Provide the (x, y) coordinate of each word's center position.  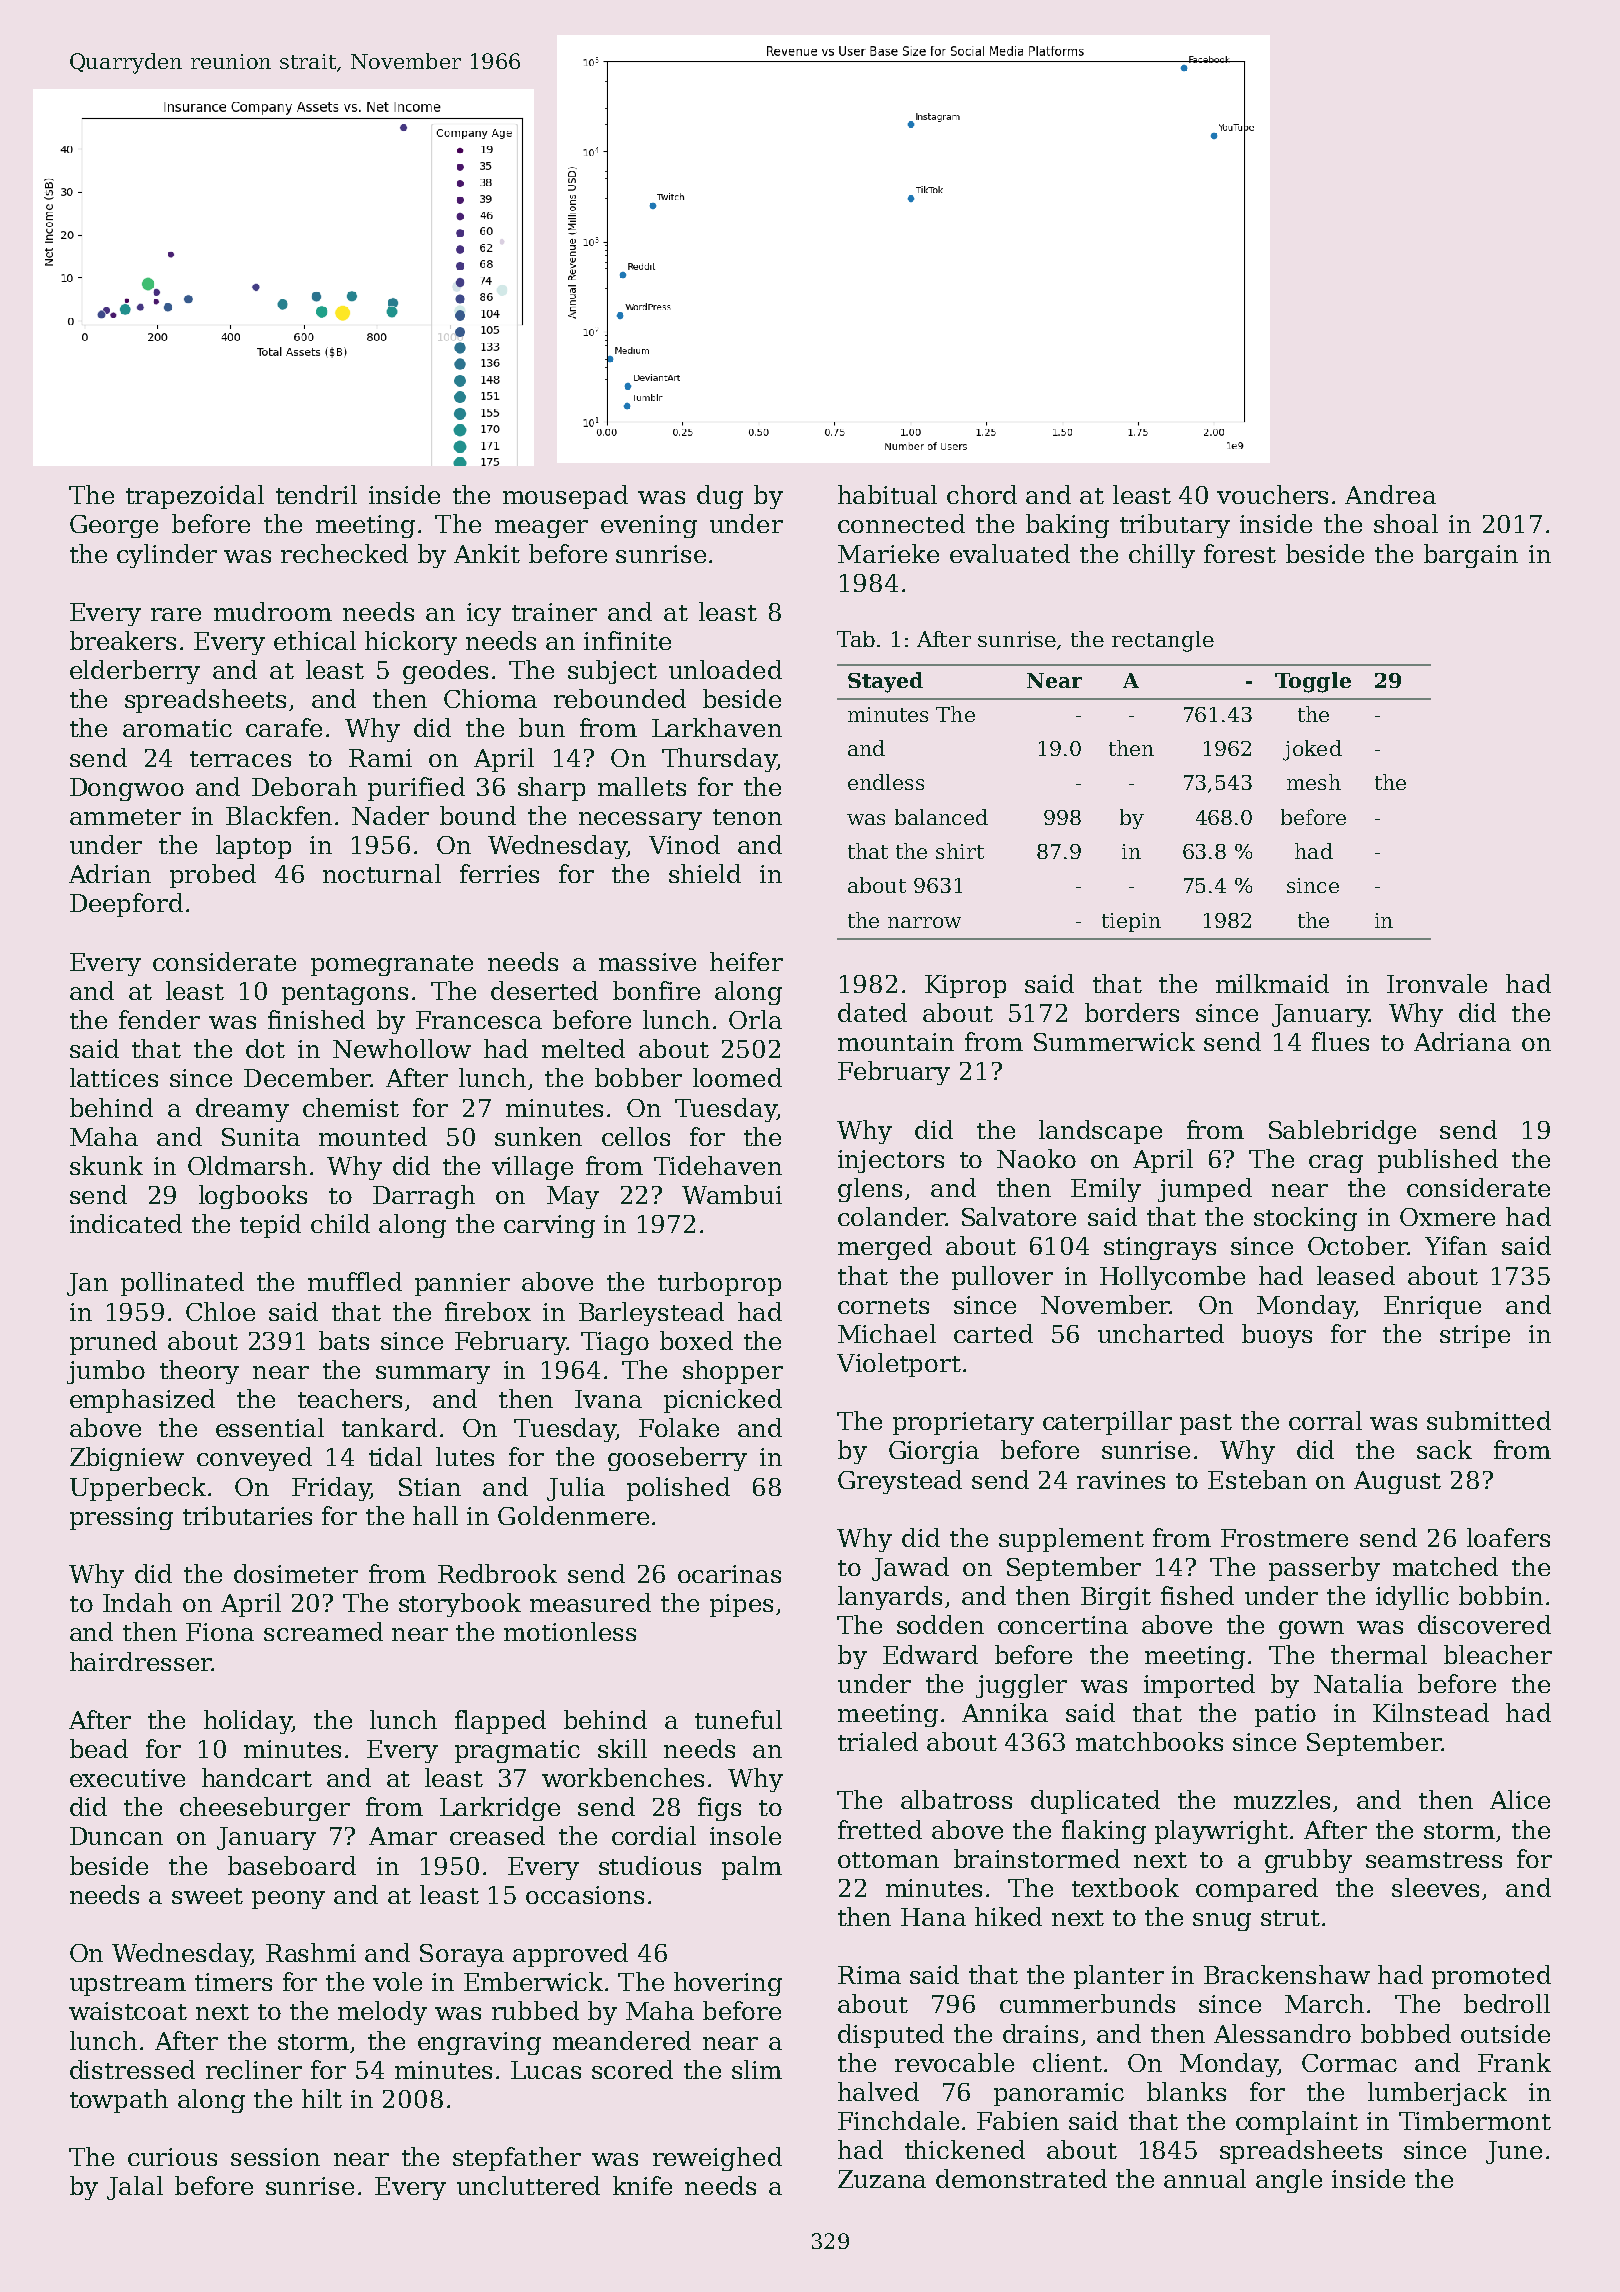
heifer (746, 961)
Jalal (135, 2188)
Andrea (1390, 494)
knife (642, 2185)
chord (982, 494)
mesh (1314, 782)
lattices (114, 1077)
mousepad (565, 497)
